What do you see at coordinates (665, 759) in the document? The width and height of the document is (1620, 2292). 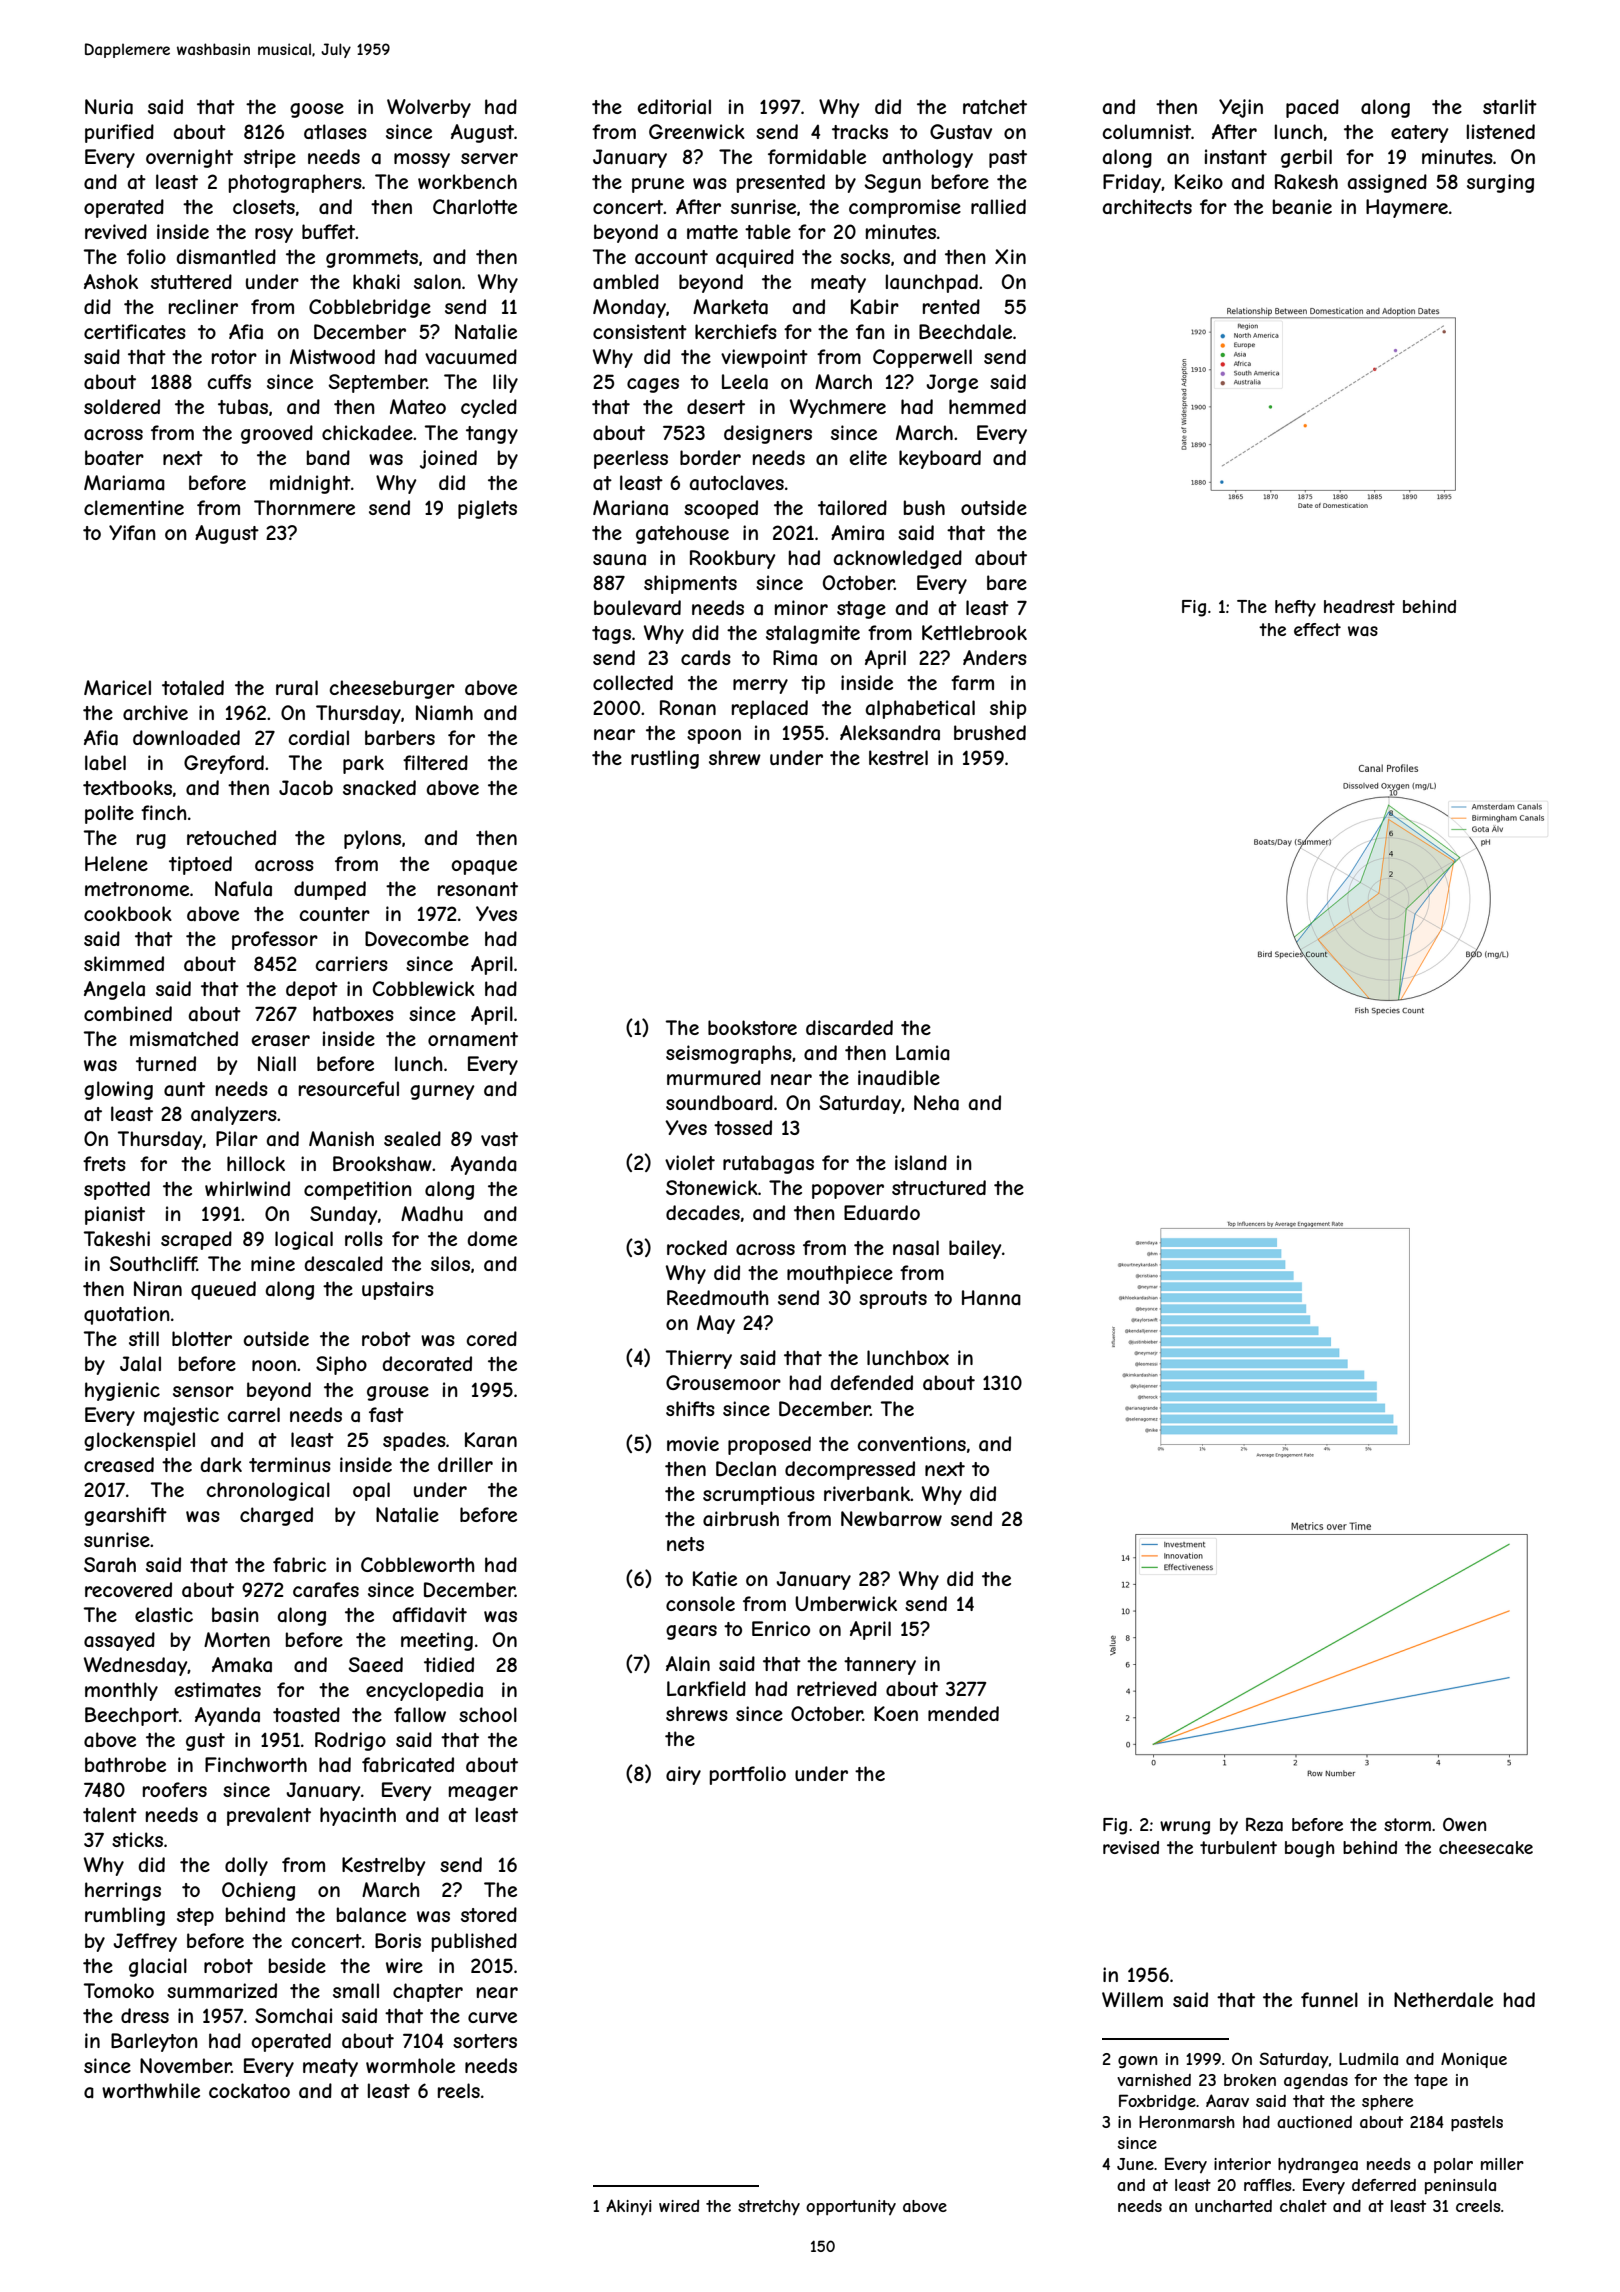 I see `rustling` at bounding box center [665, 759].
